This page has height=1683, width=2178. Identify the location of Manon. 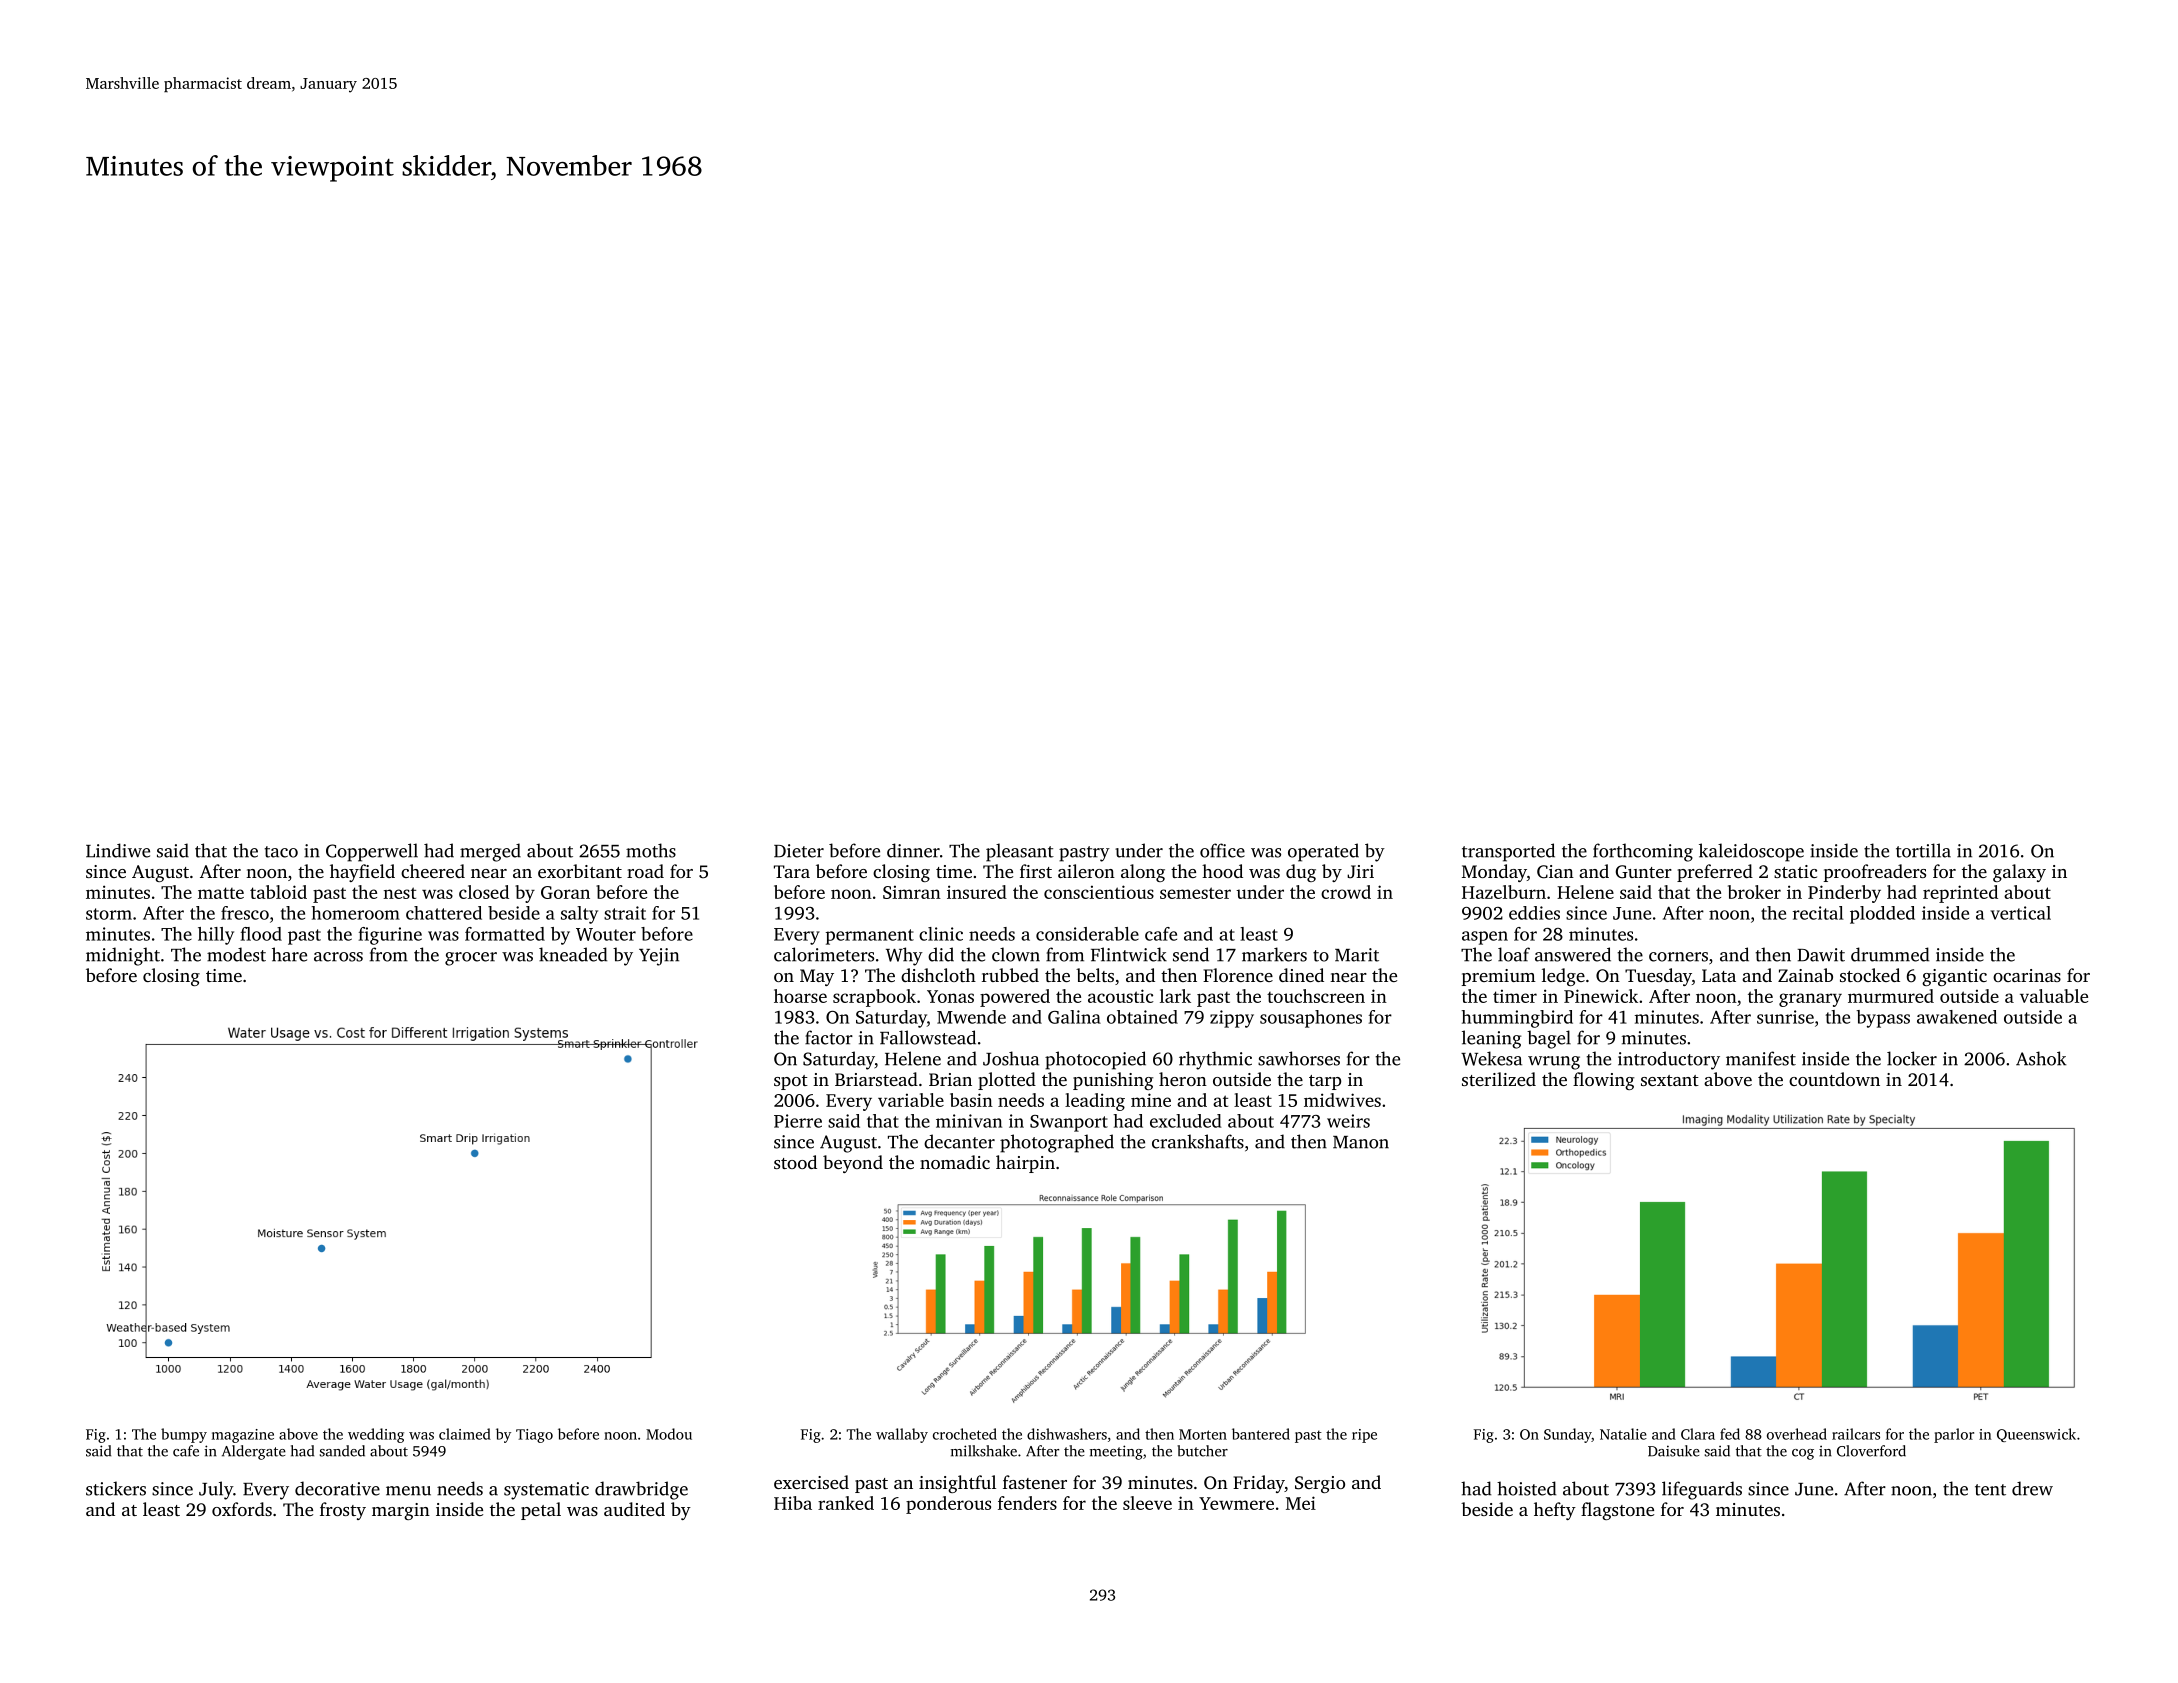
(1361, 1142).
